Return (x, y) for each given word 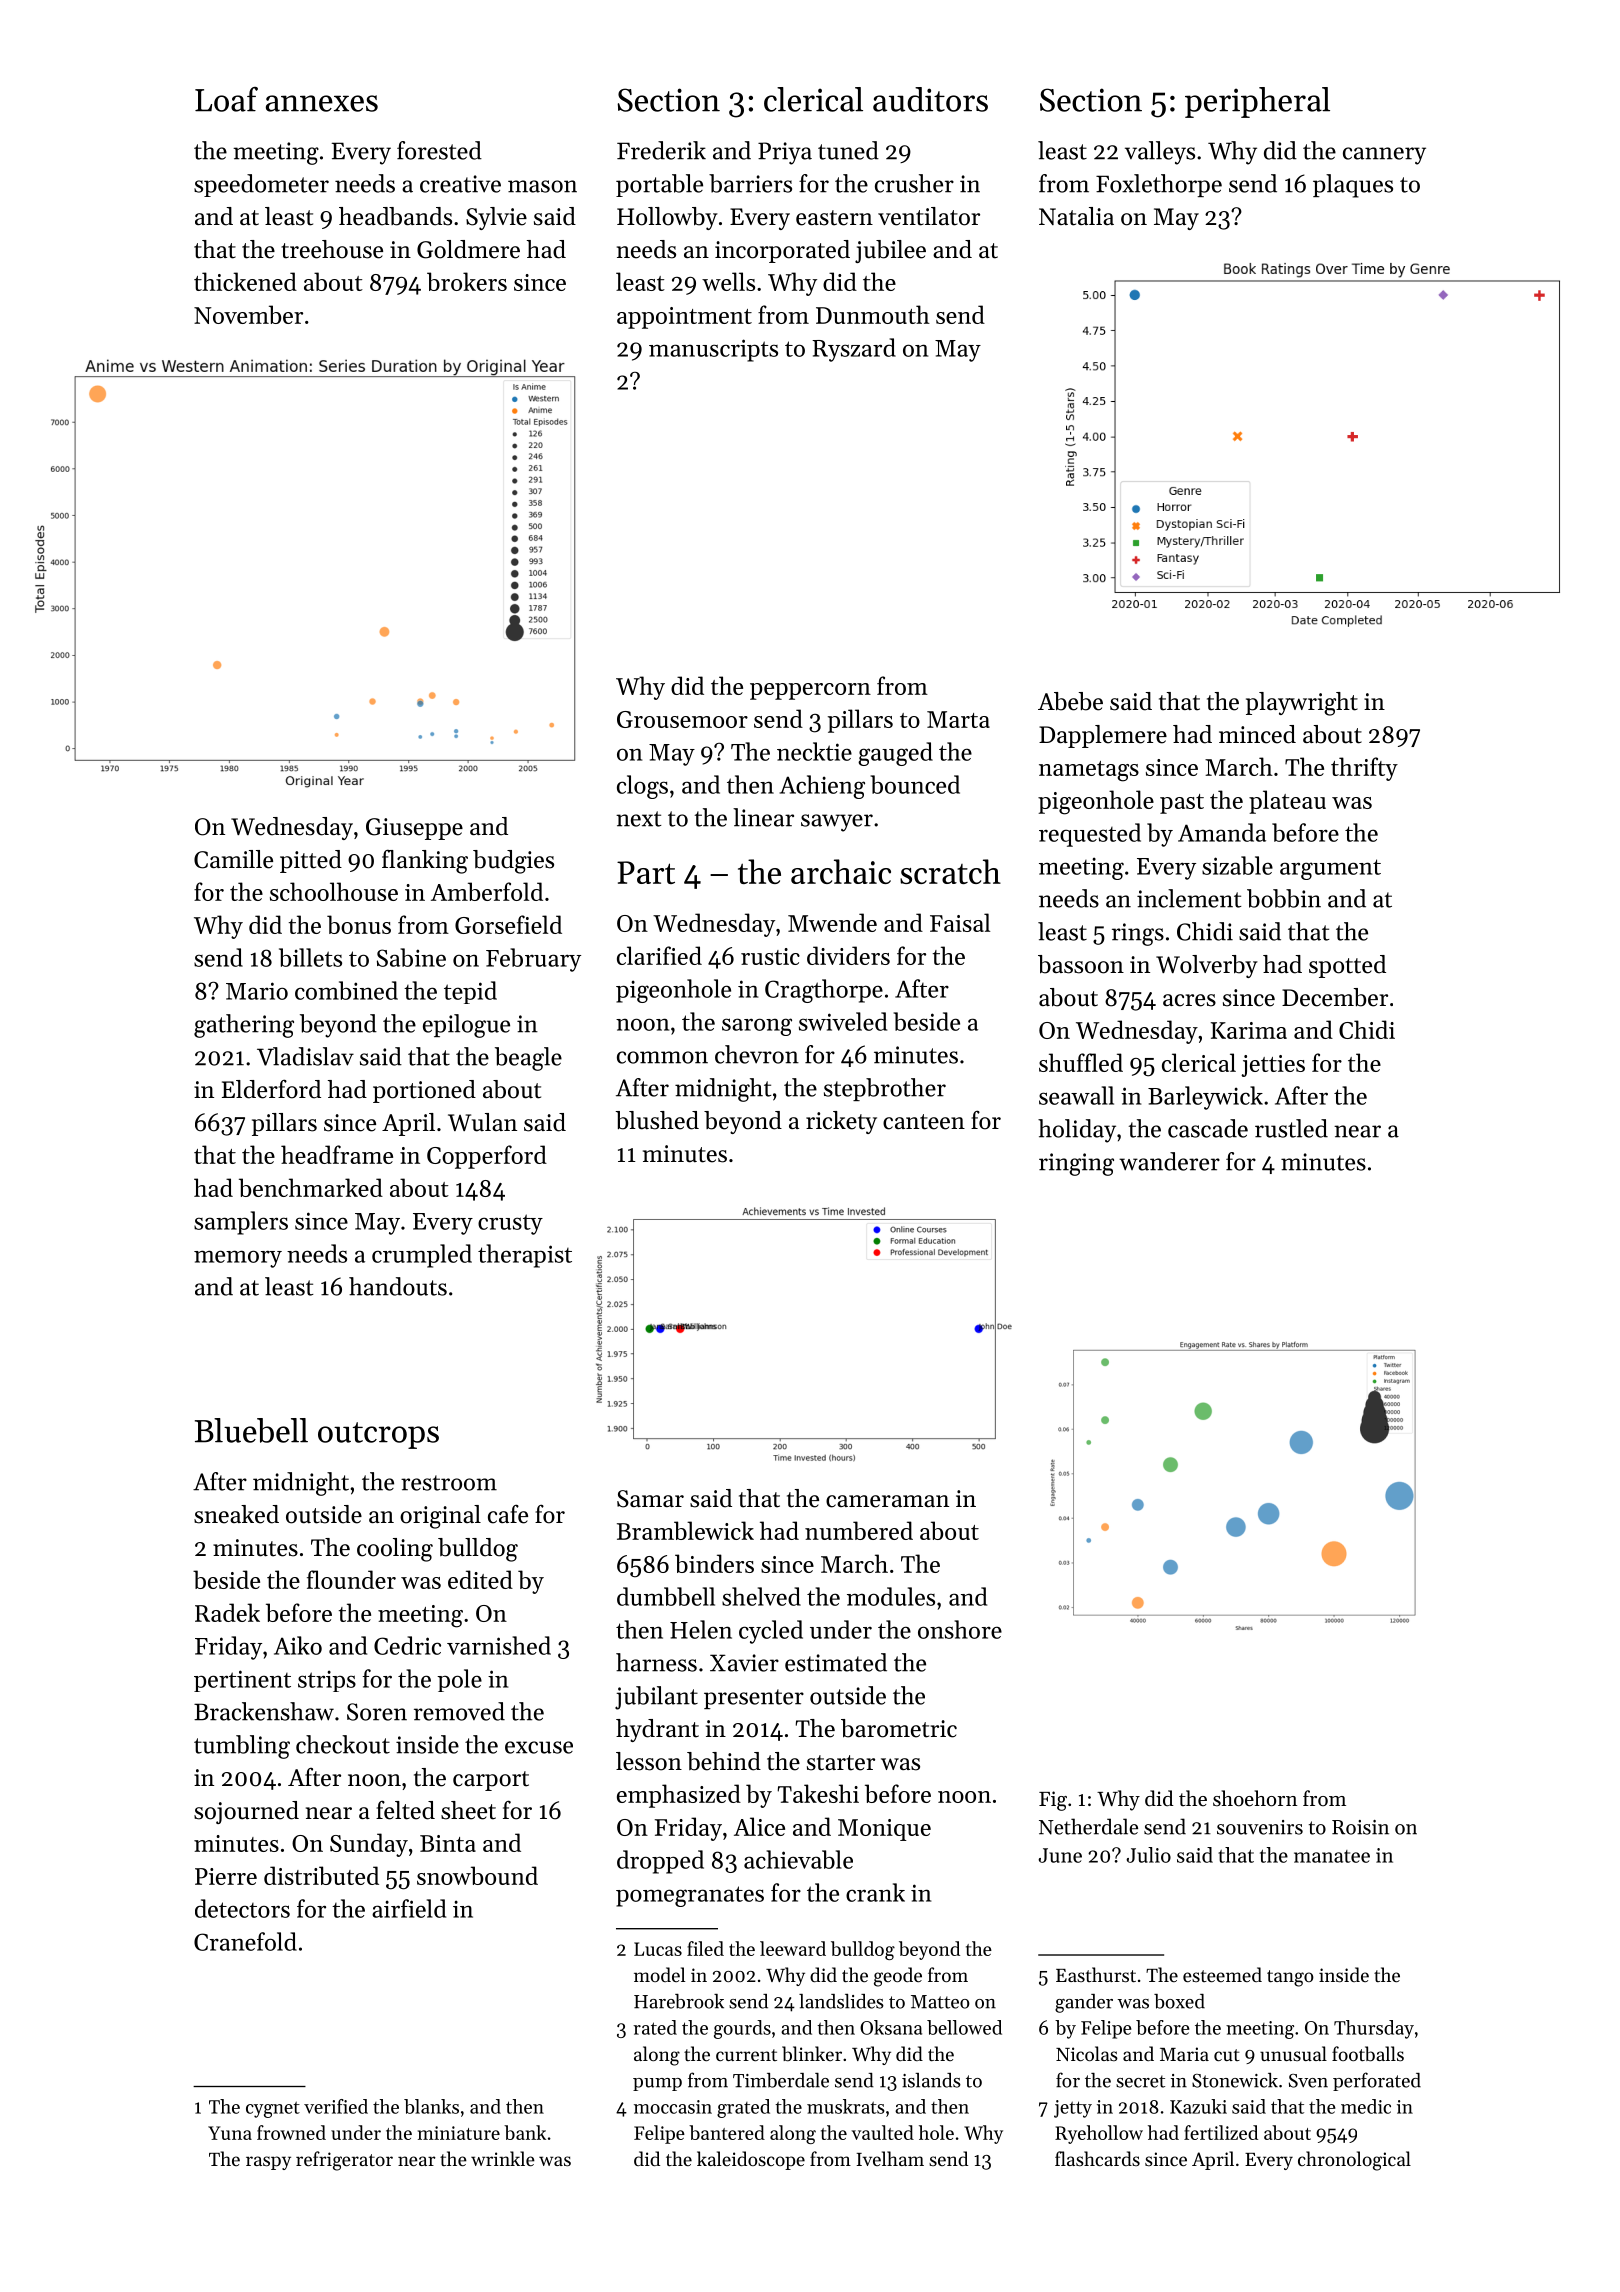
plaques (1353, 186)
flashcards (1097, 2158)
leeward (793, 1948)
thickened (245, 281)
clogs (642, 787)
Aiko (298, 1645)
